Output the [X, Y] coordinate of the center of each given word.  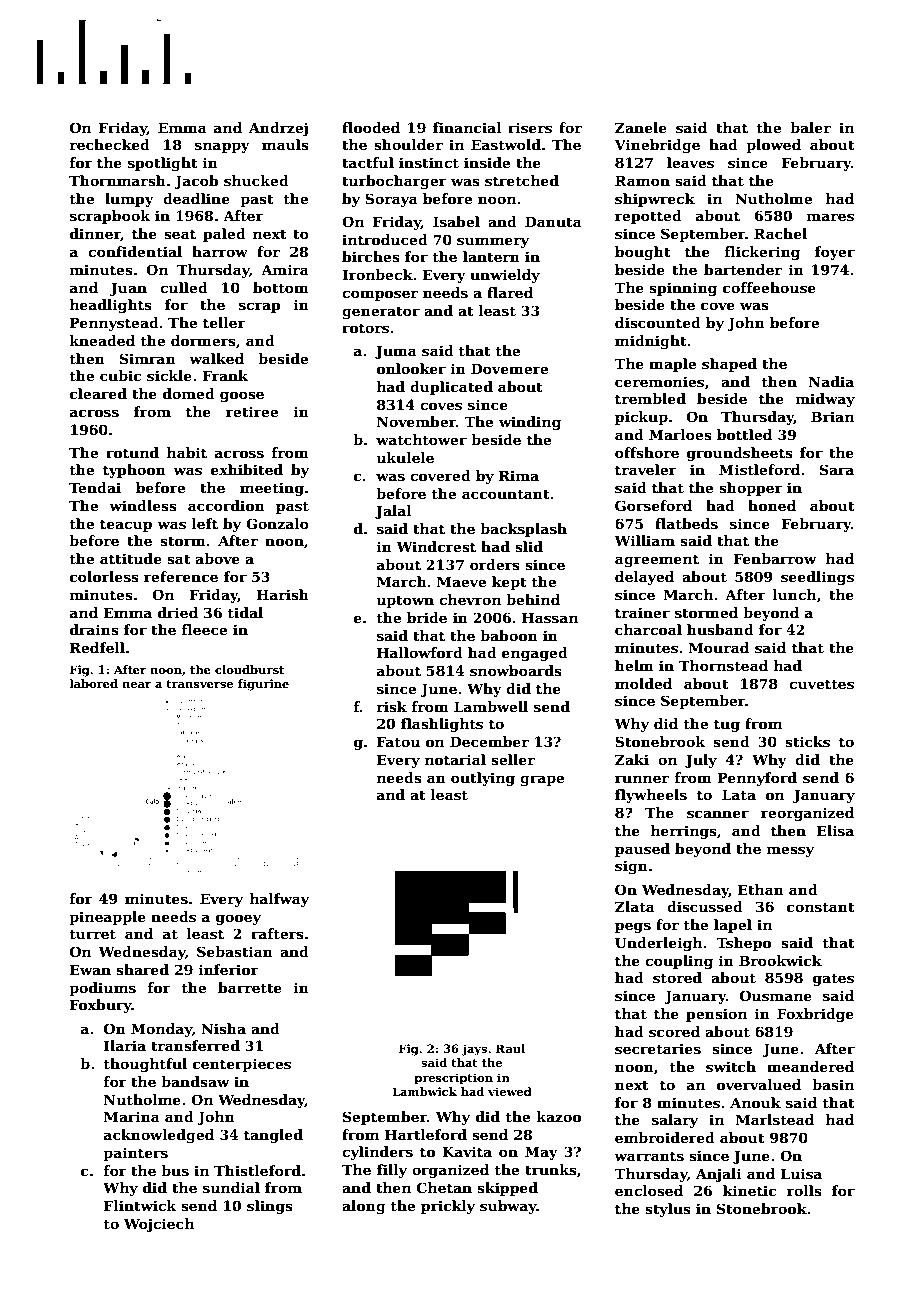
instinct [429, 162]
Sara [837, 469]
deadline [196, 198]
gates [833, 979]
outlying [483, 779]
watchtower [421, 439]
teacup [126, 525]
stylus [668, 1210]
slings [270, 1207]
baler [810, 127]
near [137, 685]
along [364, 1207]
